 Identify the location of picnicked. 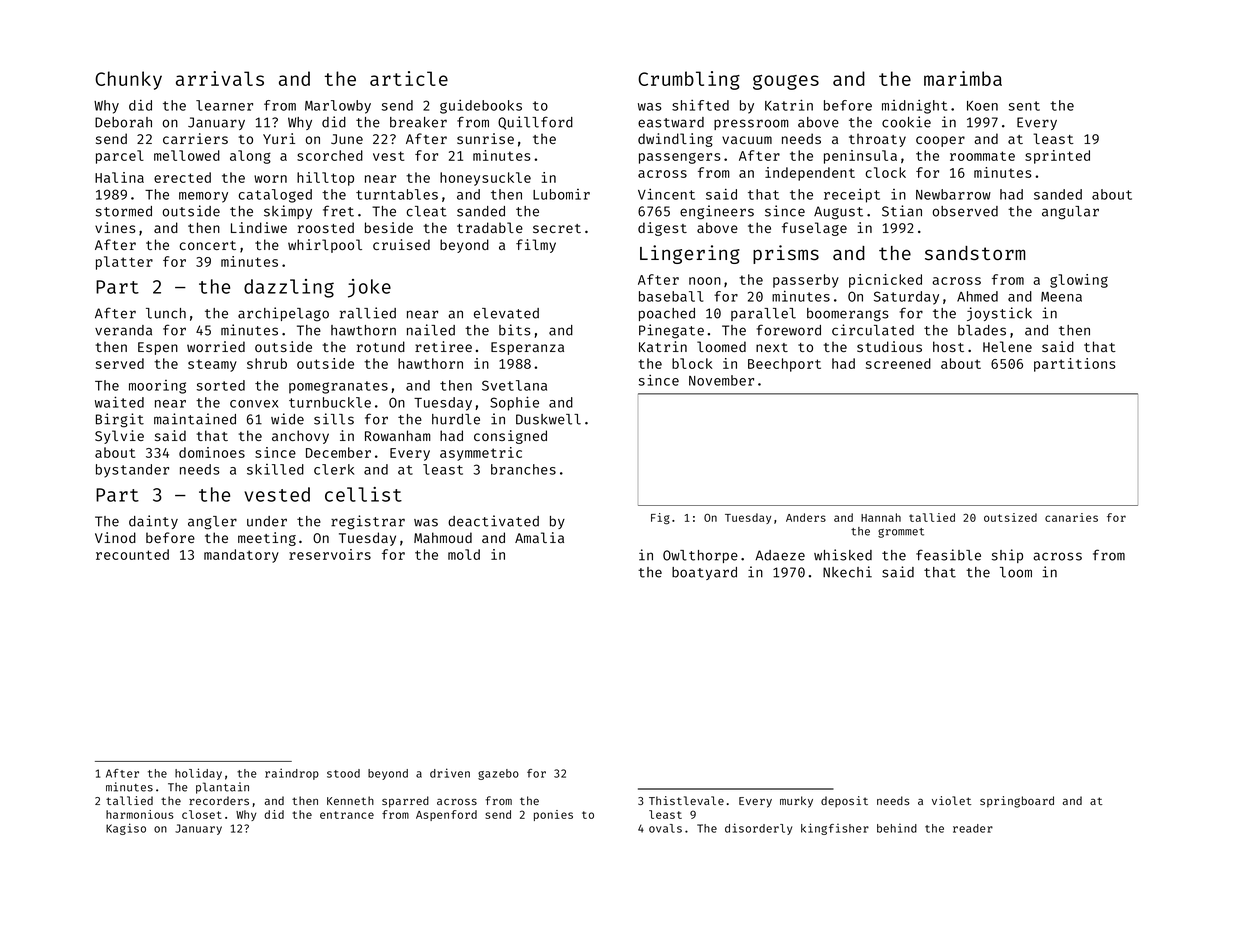
(885, 281).
